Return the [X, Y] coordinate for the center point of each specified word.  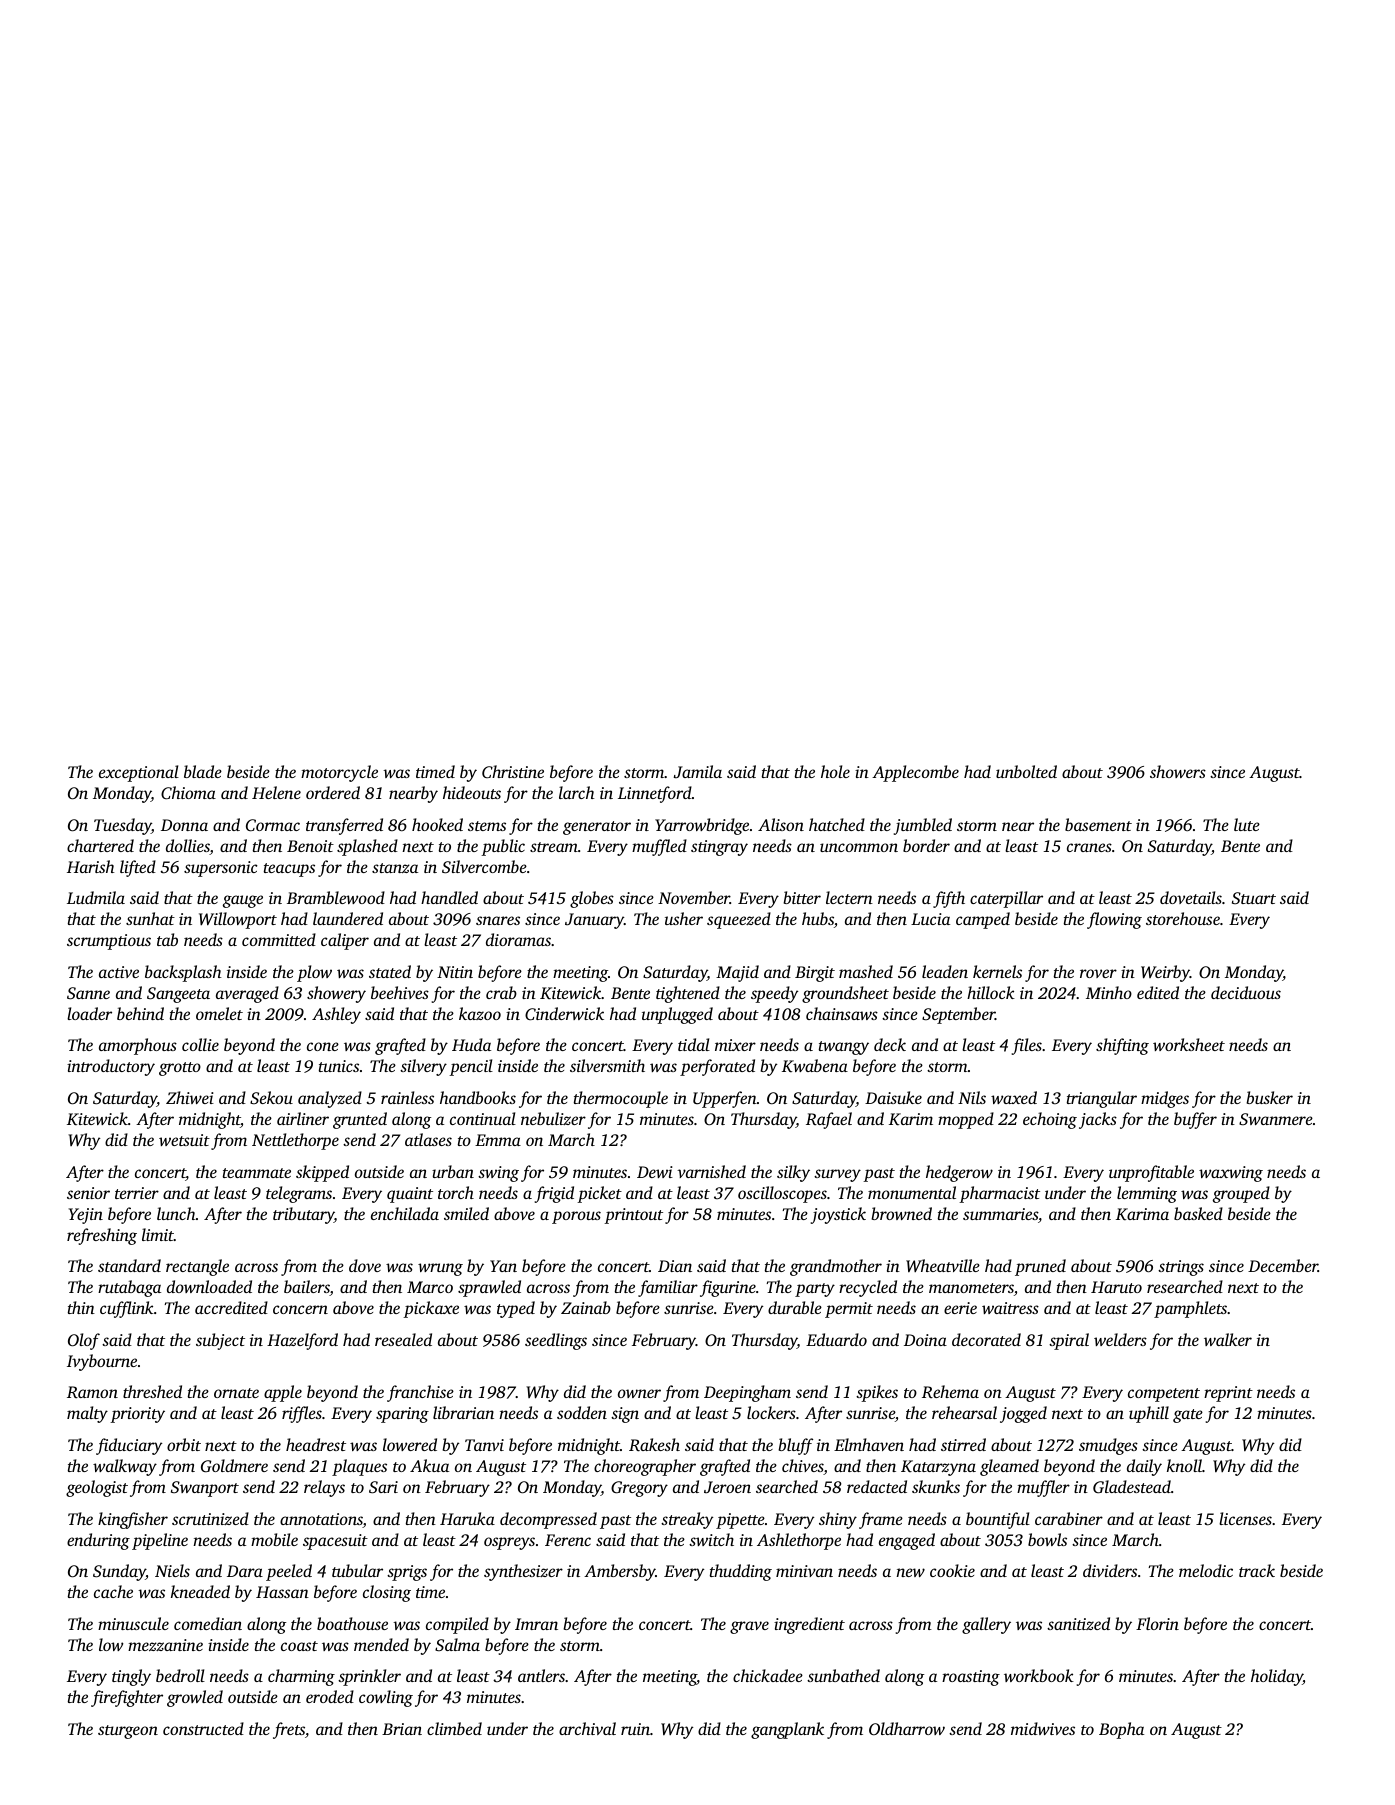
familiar [668, 1288]
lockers [771, 1412]
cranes [1089, 847]
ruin [635, 1729]
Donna [184, 825]
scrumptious [109, 942]
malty [87, 1414]
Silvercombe [484, 867]
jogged [1023, 1414]
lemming [1147, 1194]
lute [1247, 824]
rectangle [197, 1267]
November [694, 897]
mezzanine [165, 1645]
